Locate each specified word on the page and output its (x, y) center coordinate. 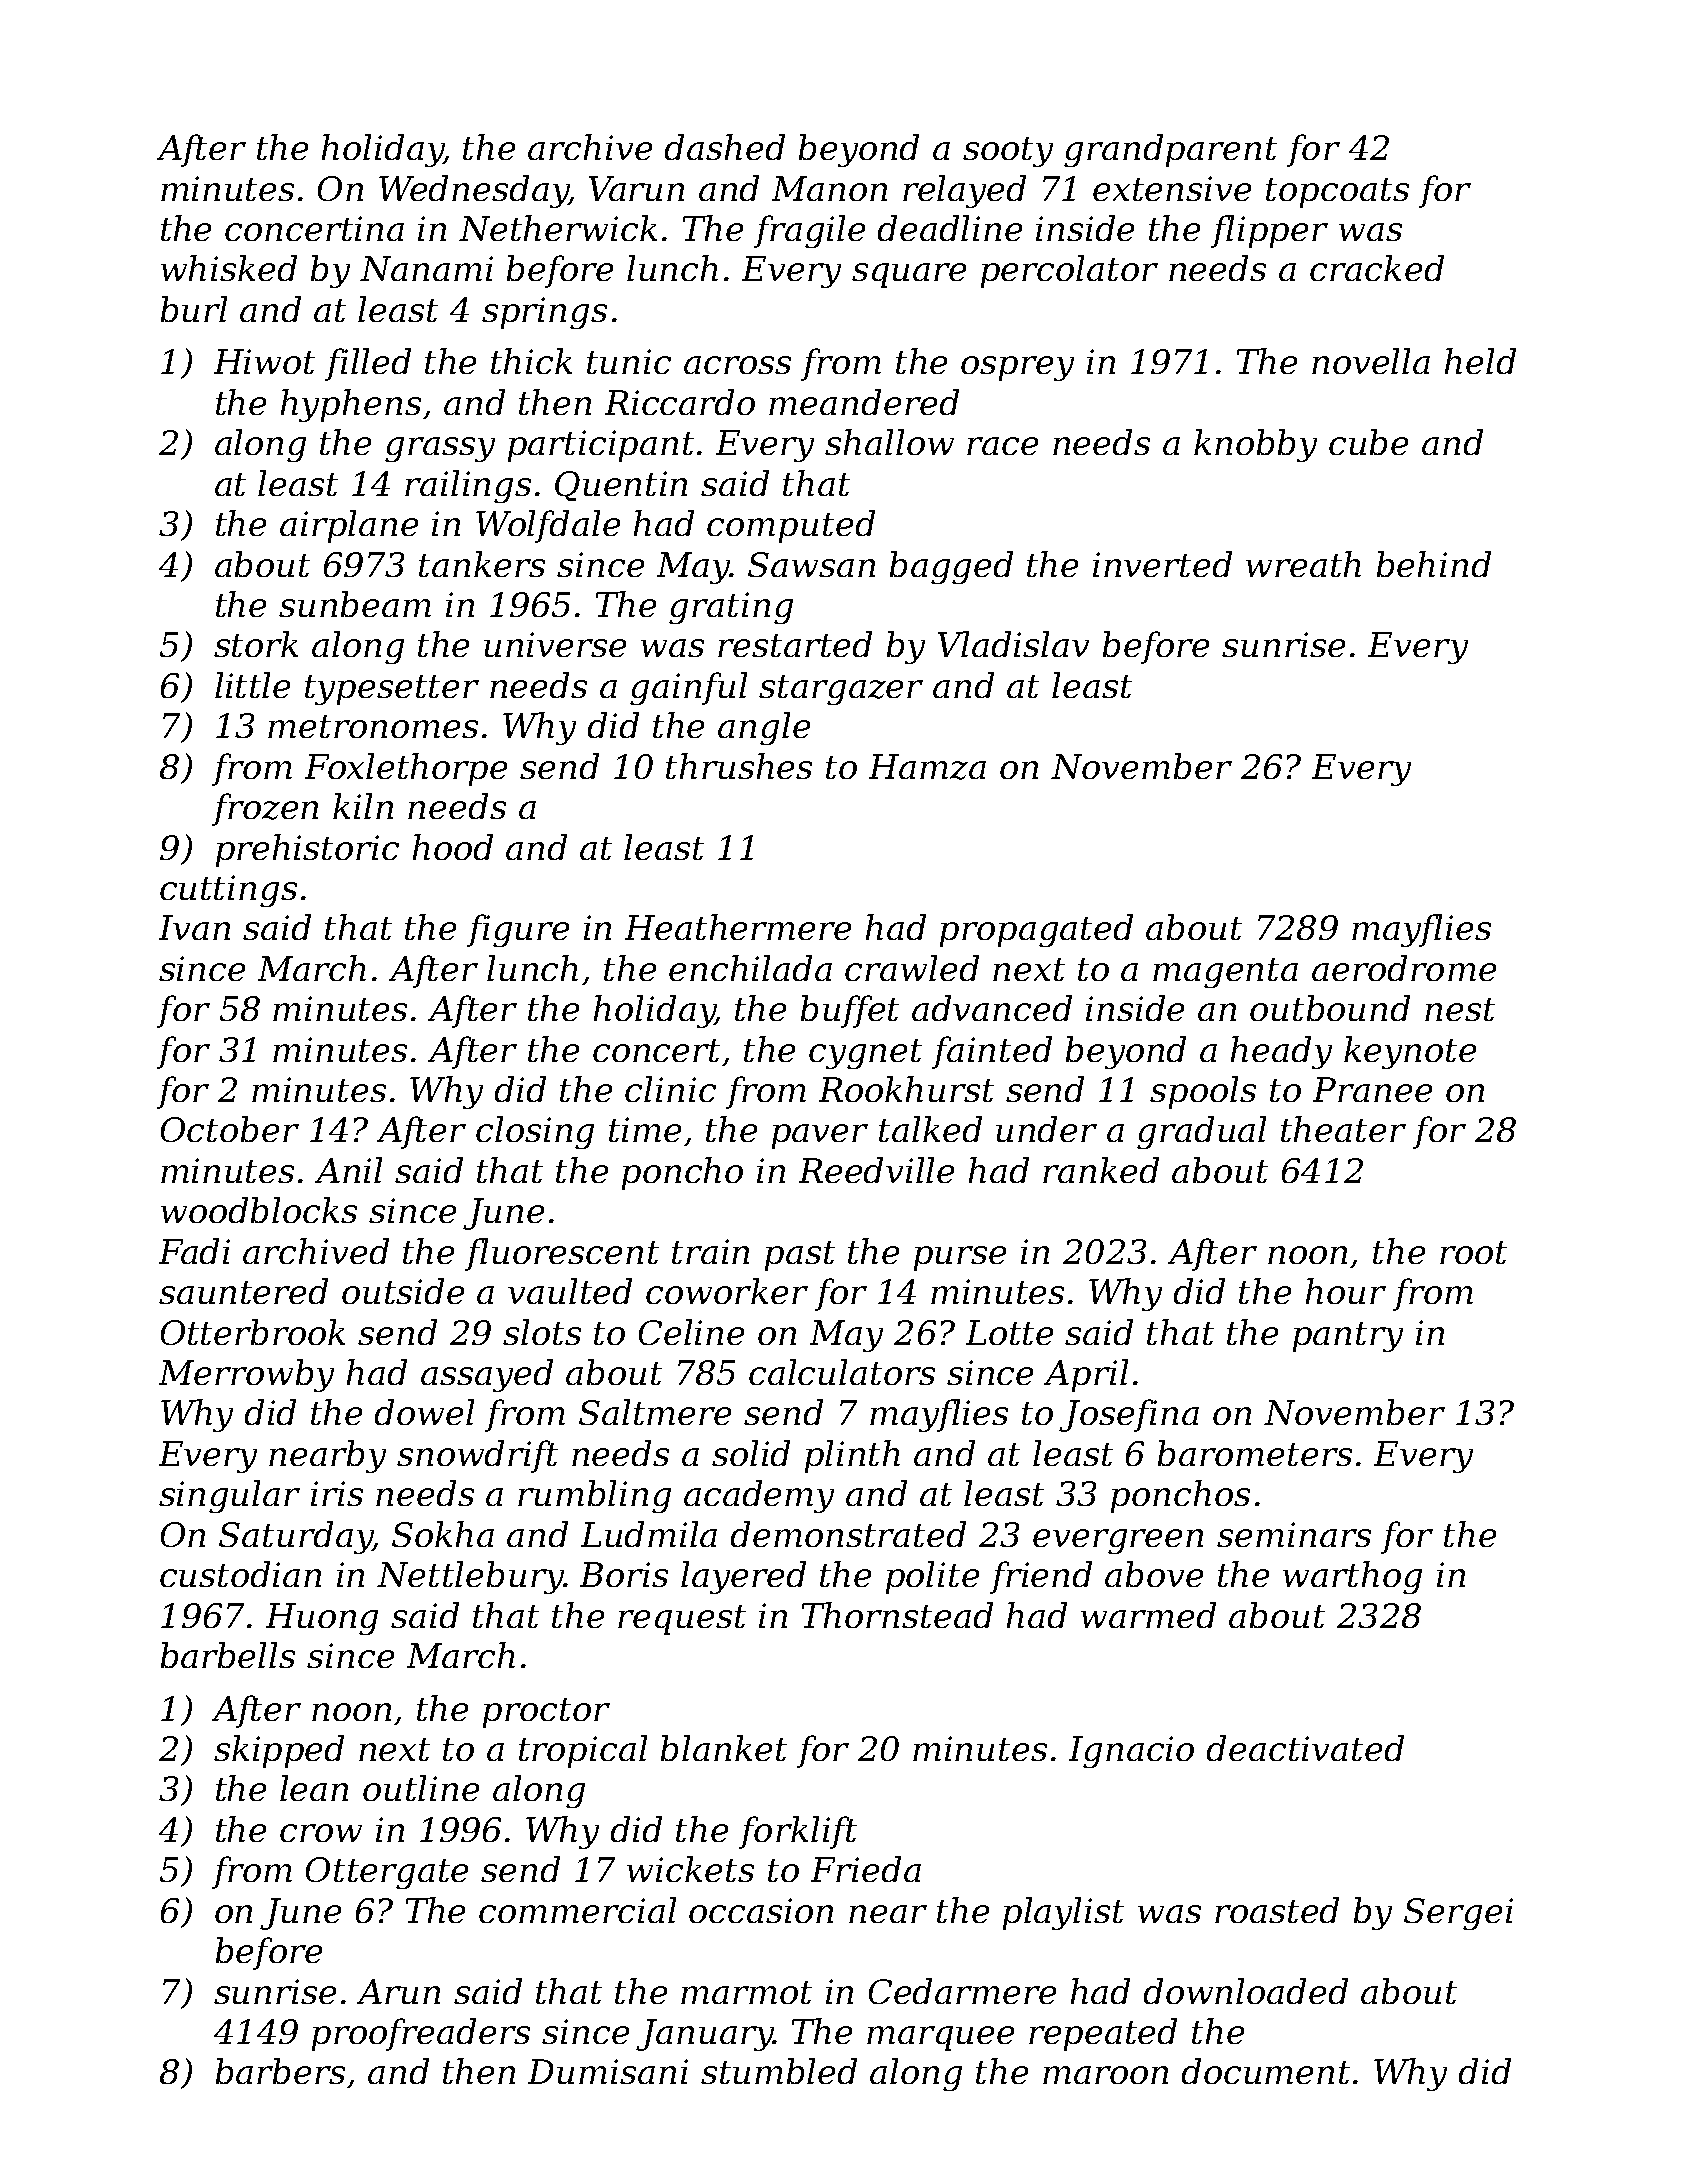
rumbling (594, 1496)
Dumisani (608, 2071)
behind (1434, 564)
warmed (1148, 1615)
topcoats (1337, 193)
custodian (240, 1574)
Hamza (927, 767)
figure (518, 930)
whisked (229, 268)
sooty (1008, 152)
